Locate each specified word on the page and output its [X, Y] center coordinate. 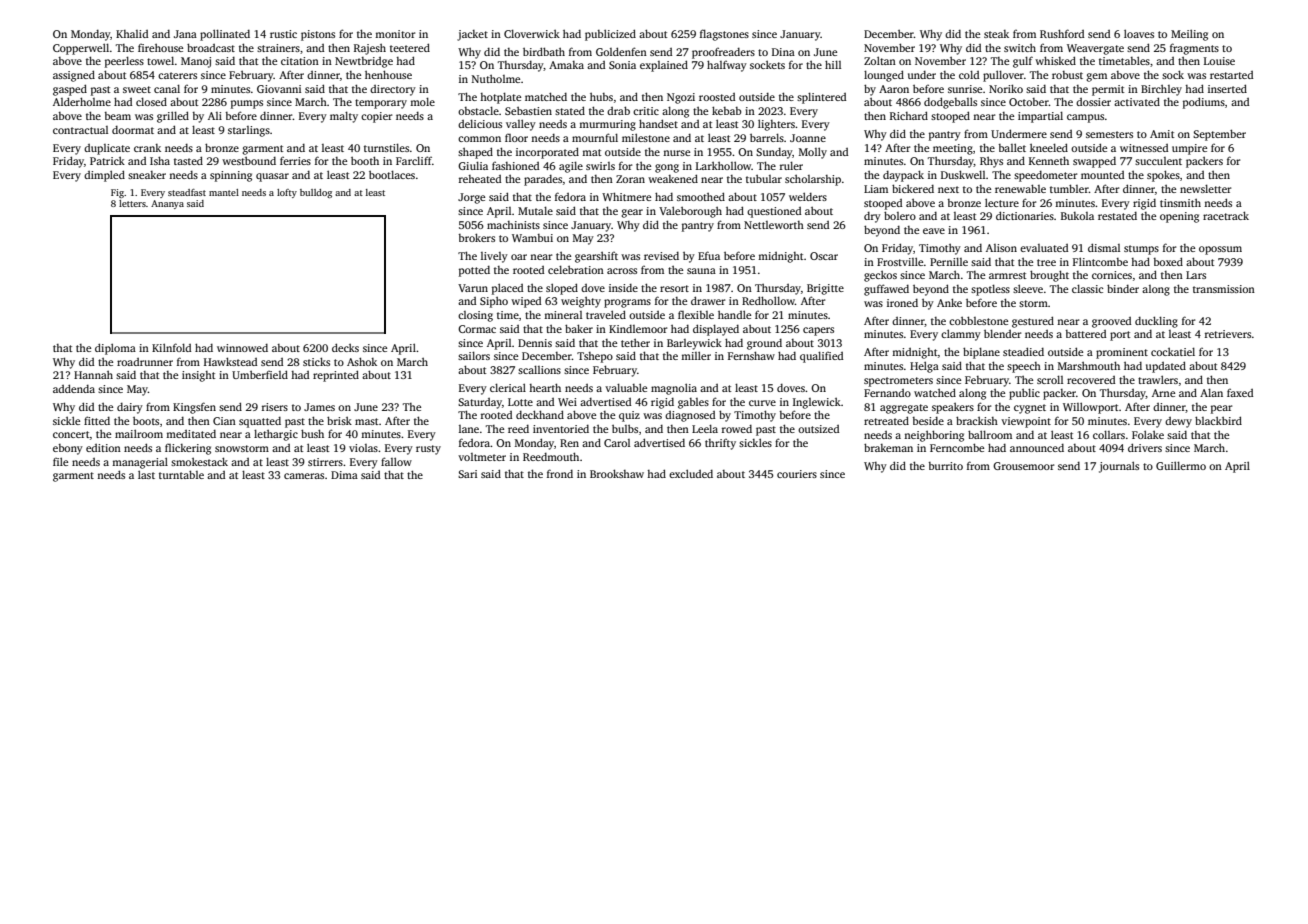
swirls [600, 166]
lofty [287, 193]
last [146, 474]
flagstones [724, 35]
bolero [900, 215]
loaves [1139, 33]
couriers [797, 474]
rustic [283, 34]
